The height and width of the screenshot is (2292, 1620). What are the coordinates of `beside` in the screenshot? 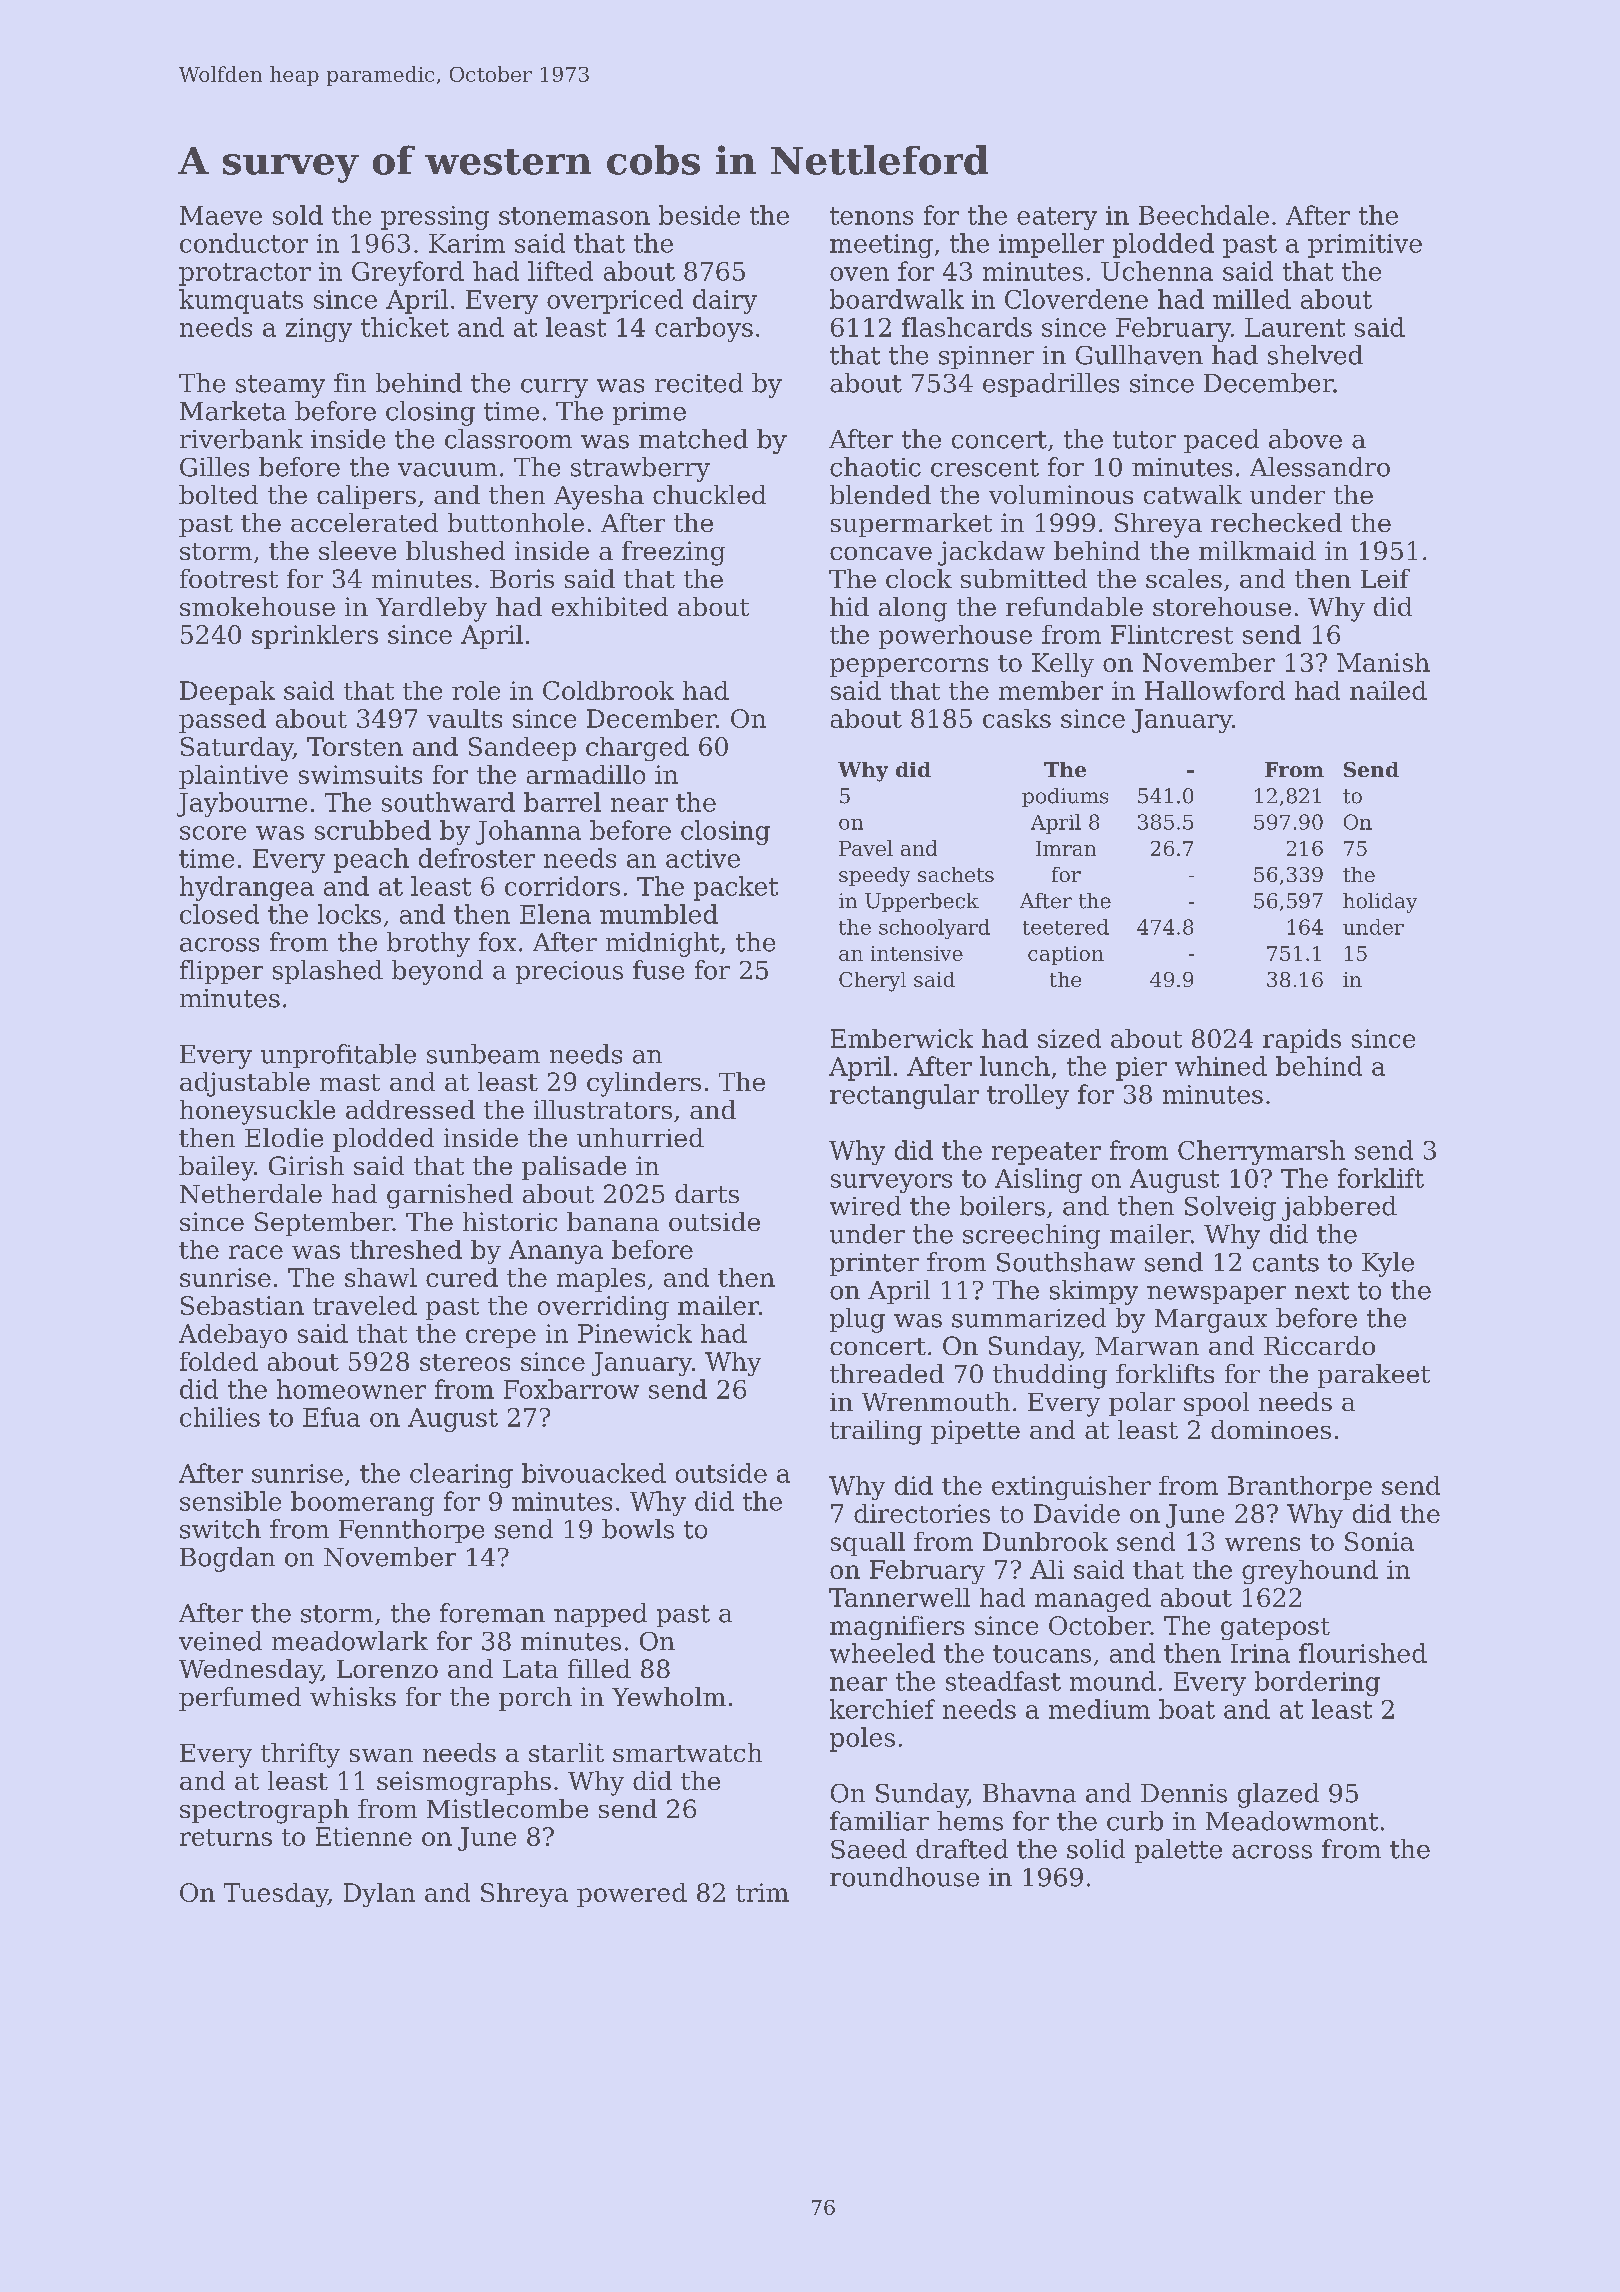 It's located at (699, 215).
